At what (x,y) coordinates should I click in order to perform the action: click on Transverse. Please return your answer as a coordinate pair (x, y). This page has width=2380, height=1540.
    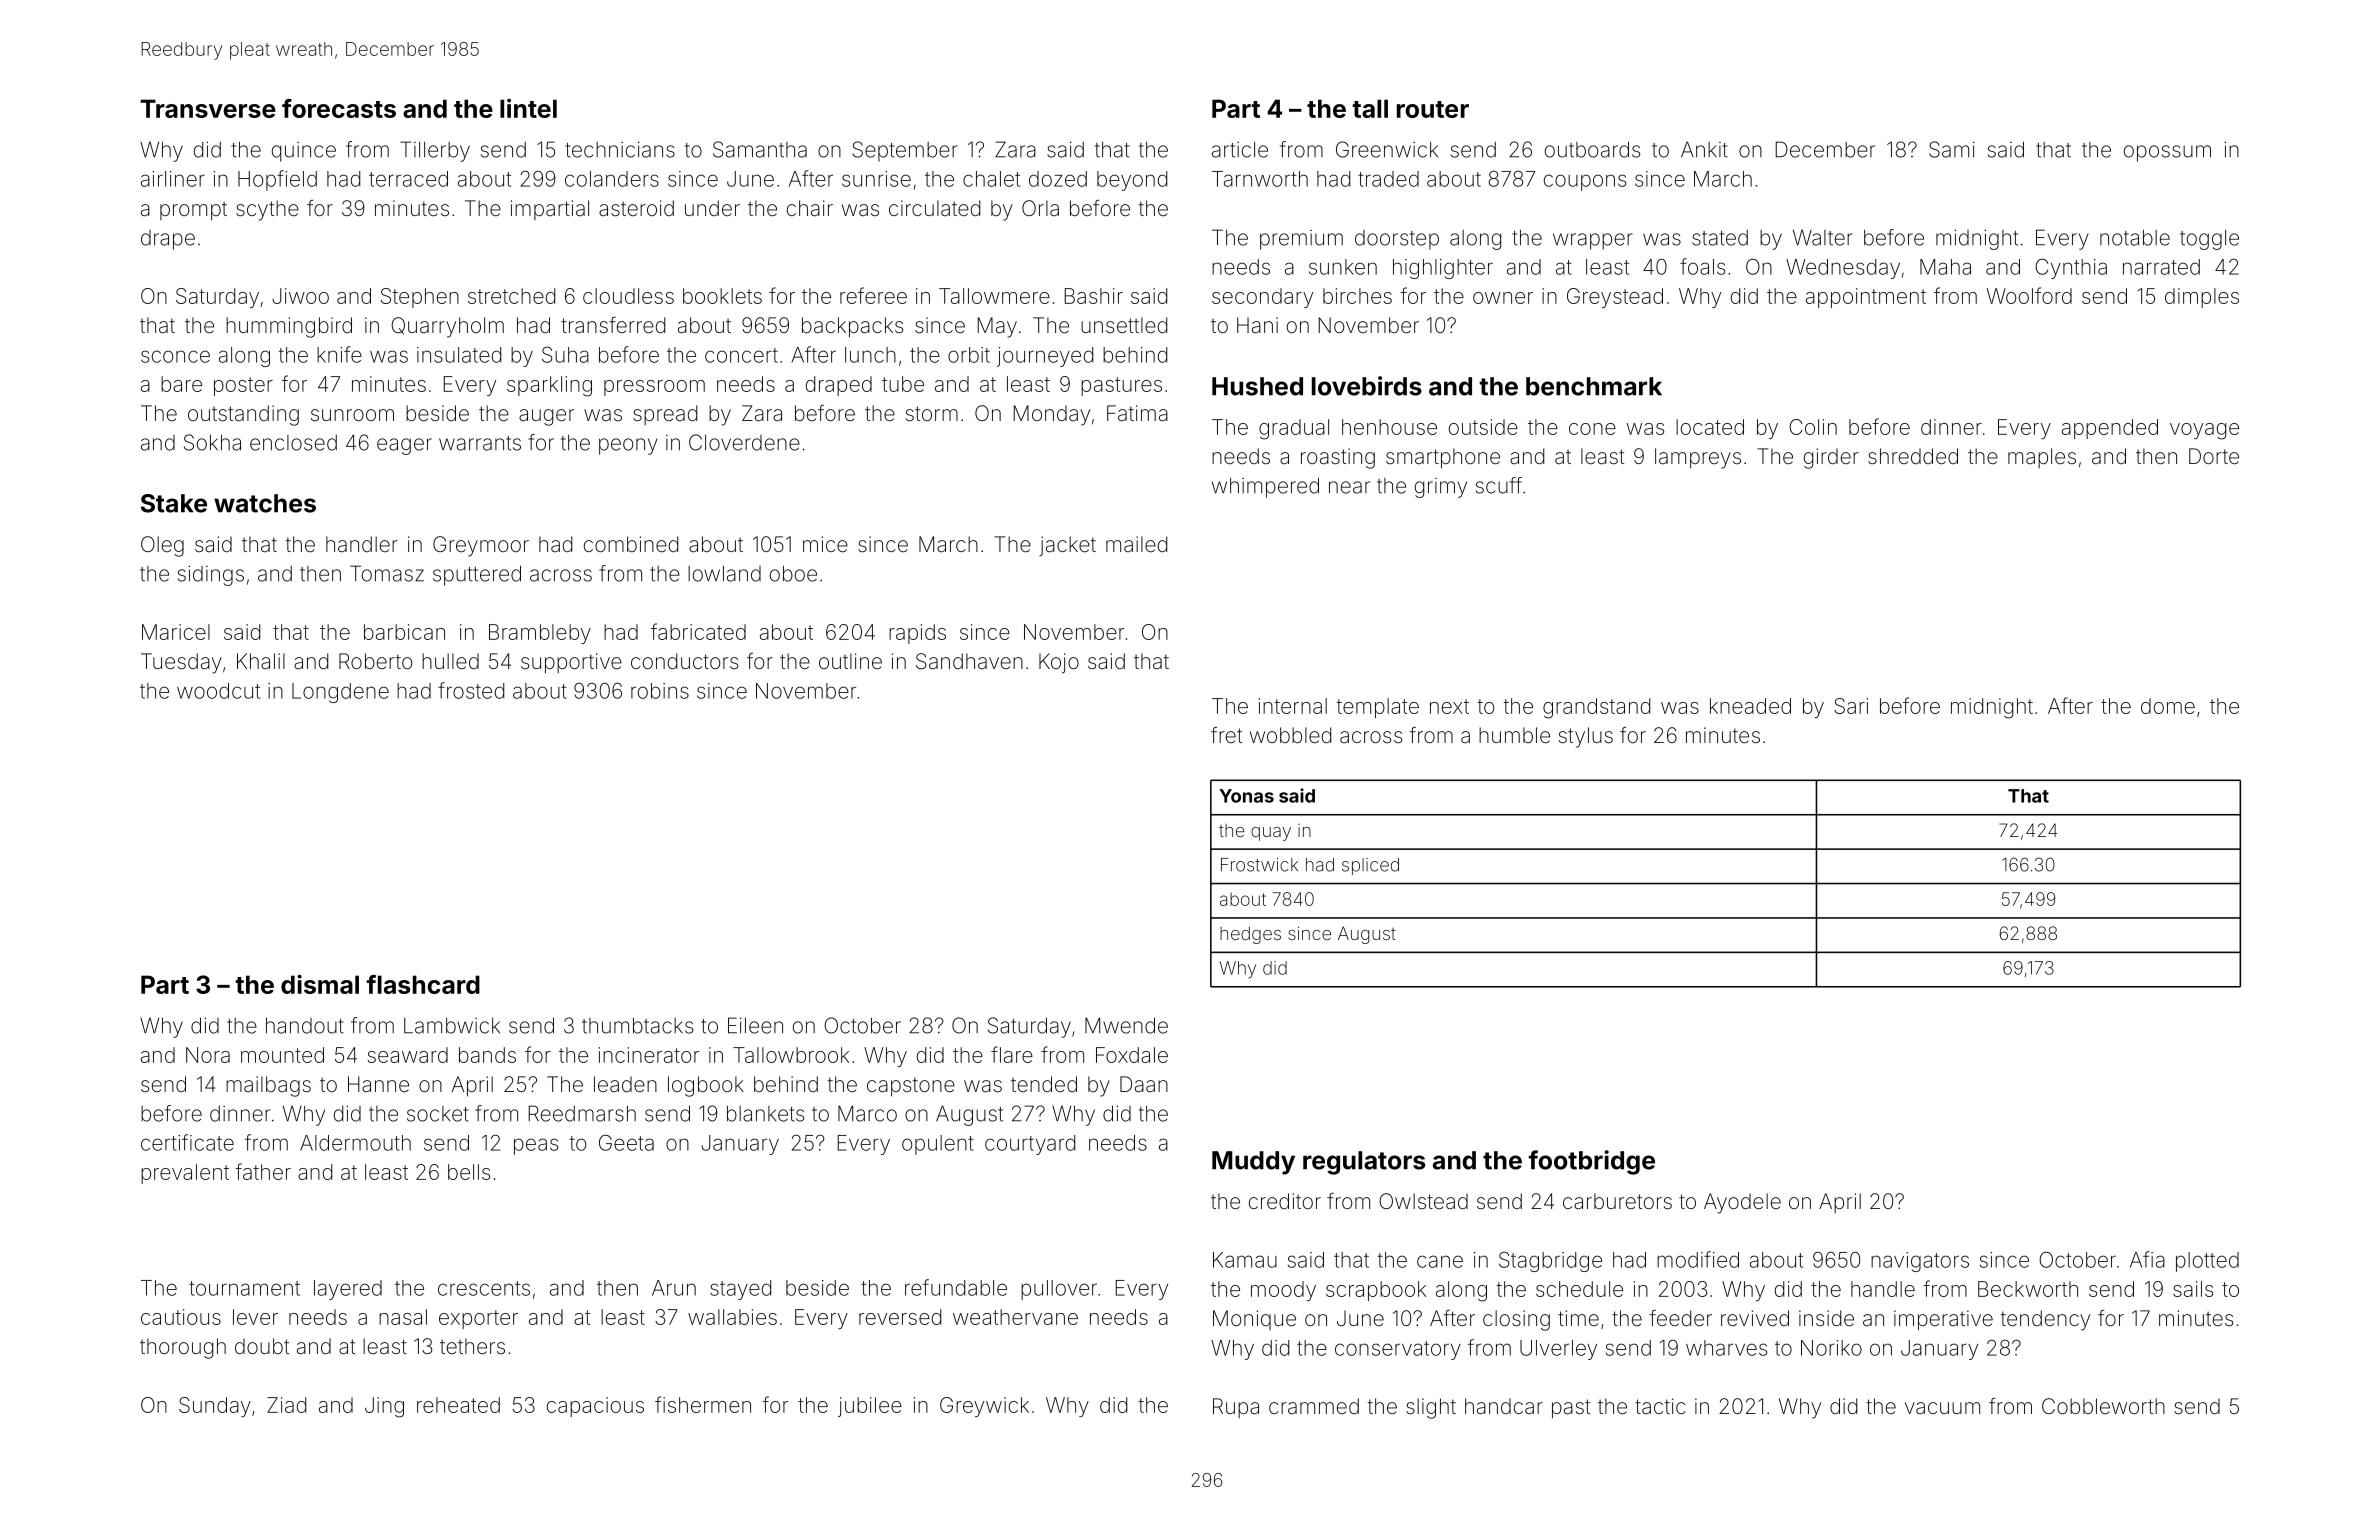
    Looking at the image, I should click on (208, 108).
